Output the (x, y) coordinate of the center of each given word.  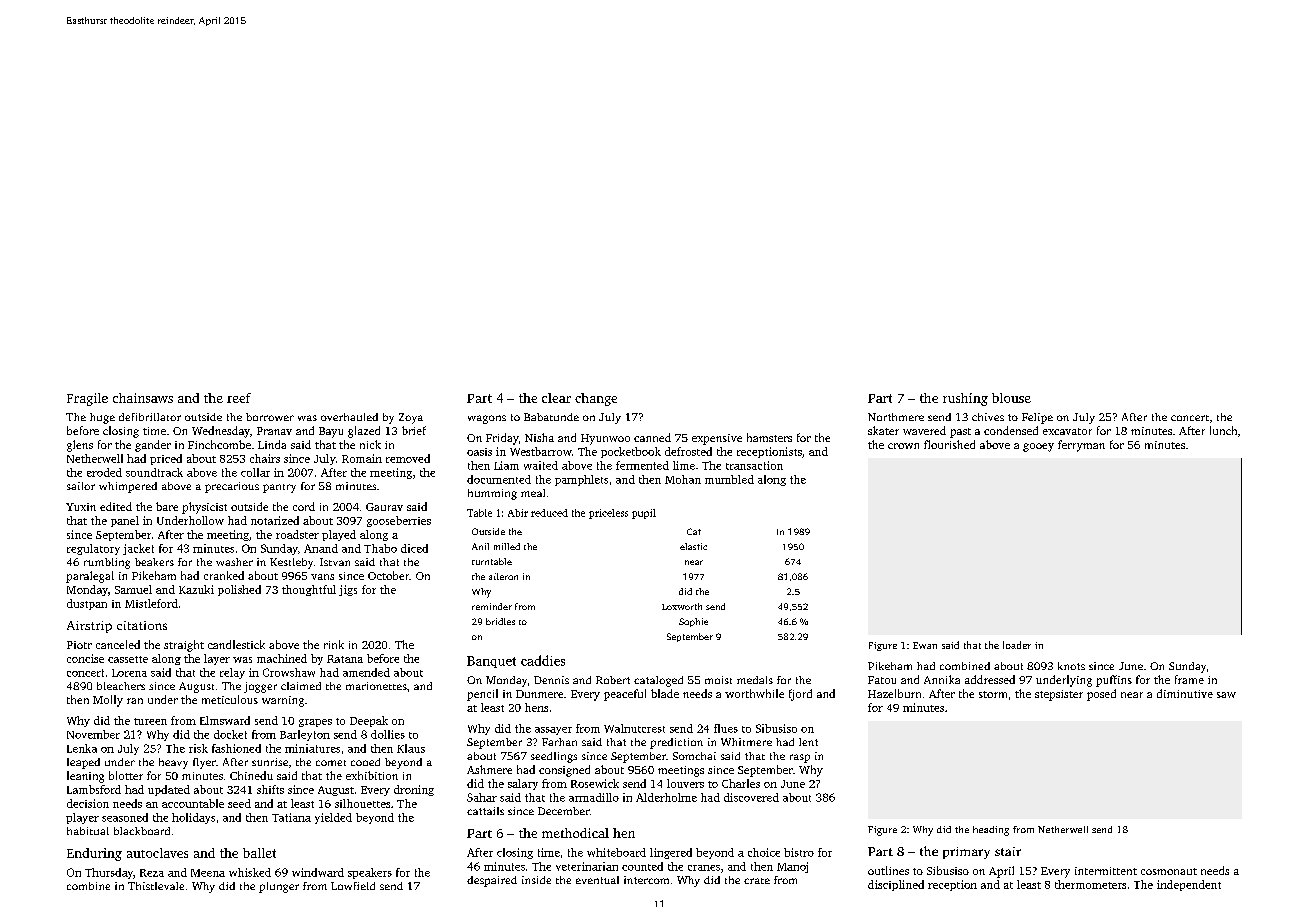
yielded (333, 818)
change (596, 399)
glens (80, 446)
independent (1189, 885)
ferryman (1081, 446)
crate (757, 881)
